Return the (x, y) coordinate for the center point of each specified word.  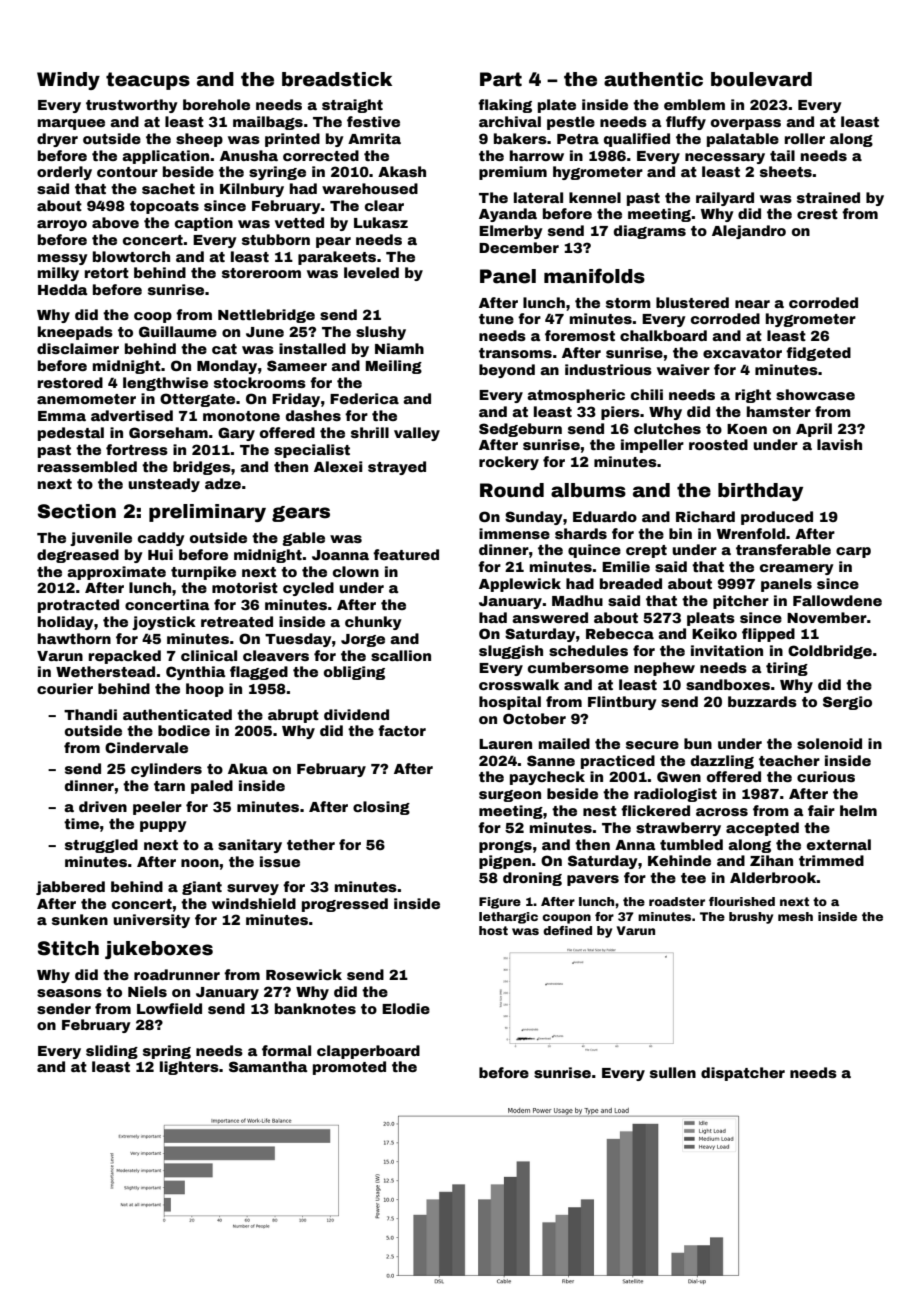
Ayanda (508, 215)
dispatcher (743, 1074)
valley (417, 434)
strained (828, 197)
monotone (241, 416)
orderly (64, 173)
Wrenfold (751, 533)
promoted (349, 1068)
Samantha (268, 1066)
